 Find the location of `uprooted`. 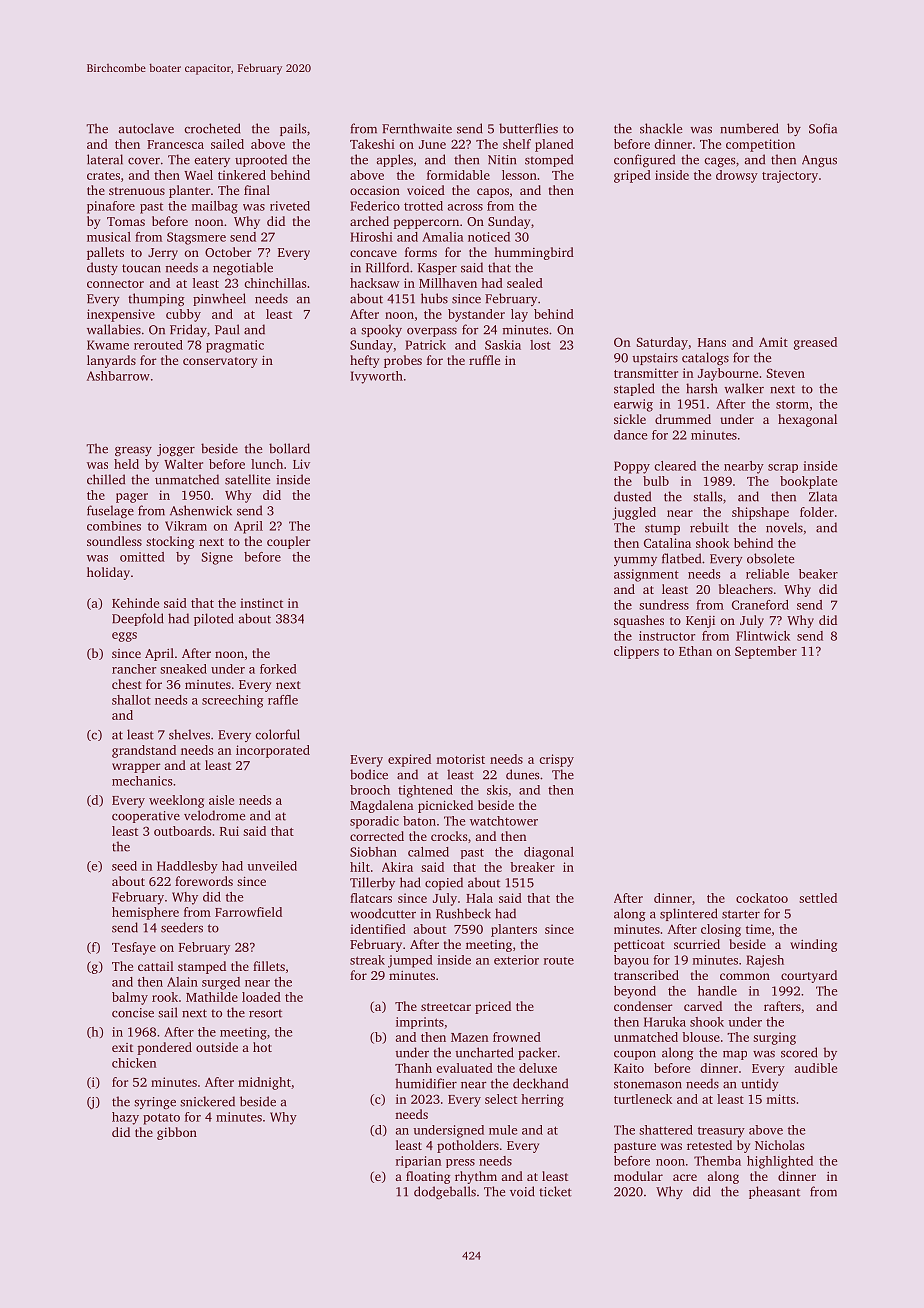

uprooted is located at coordinates (261, 160).
